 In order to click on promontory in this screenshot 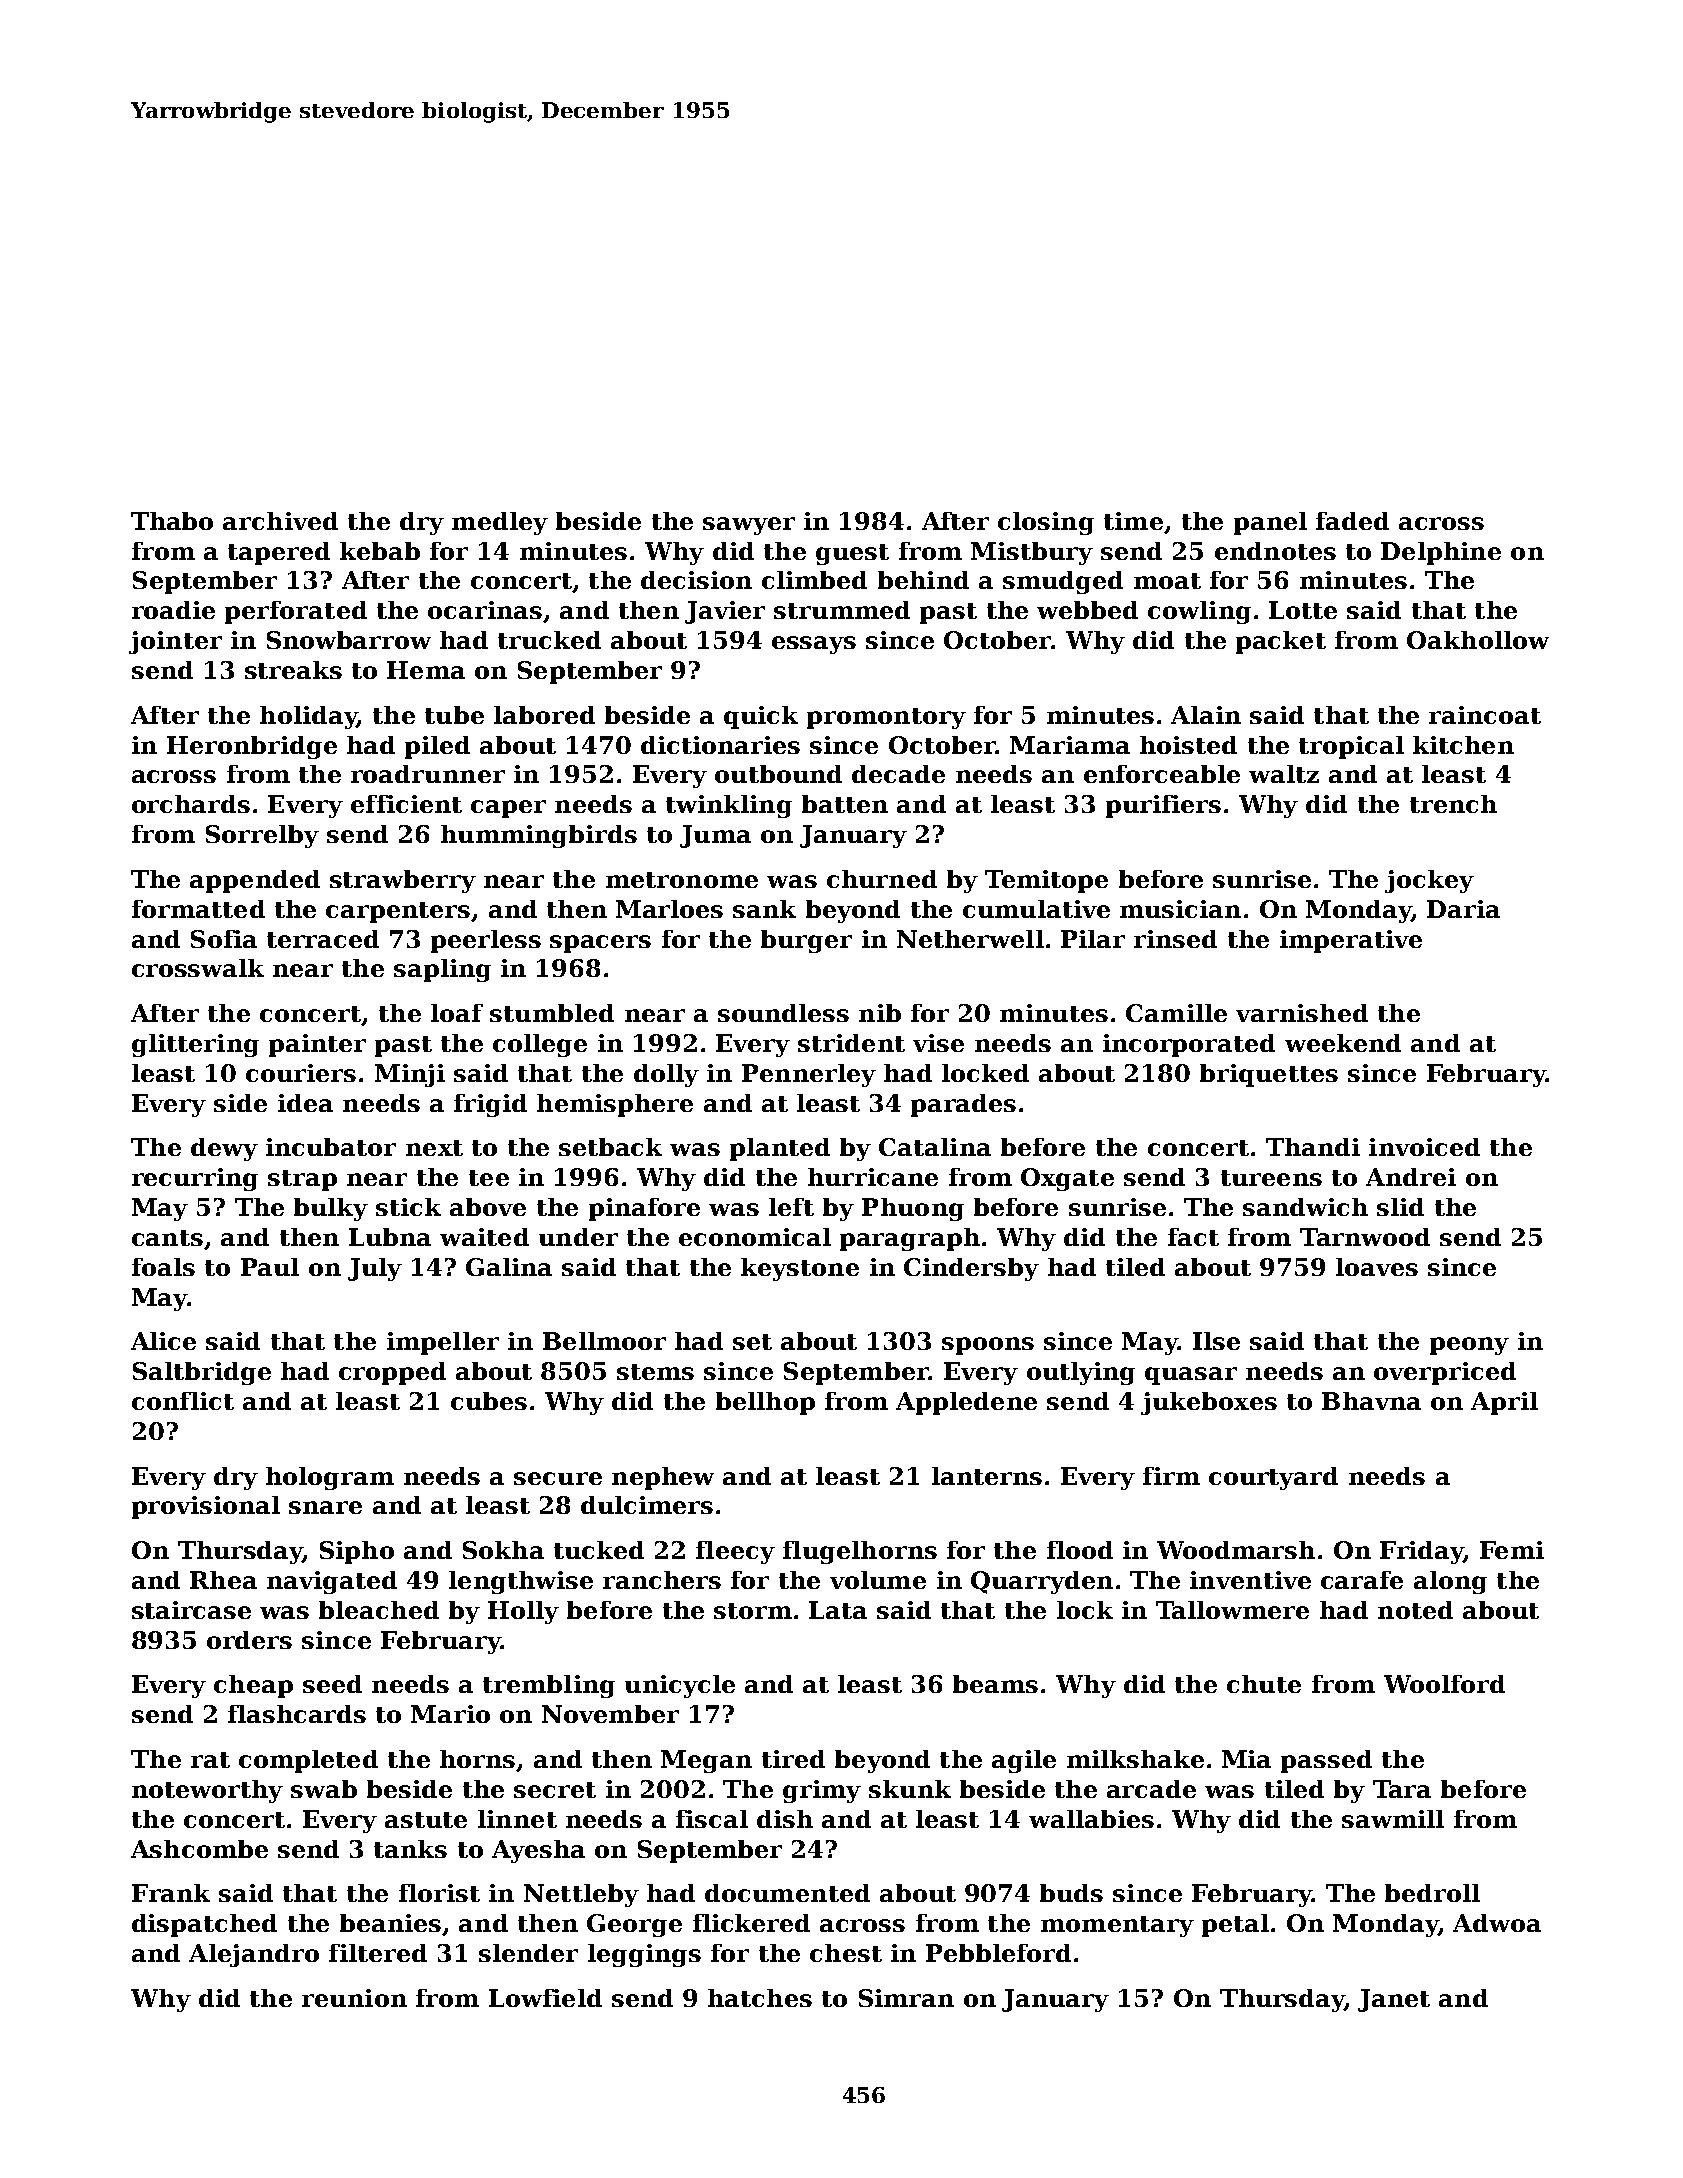, I will do `click(886, 718)`.
